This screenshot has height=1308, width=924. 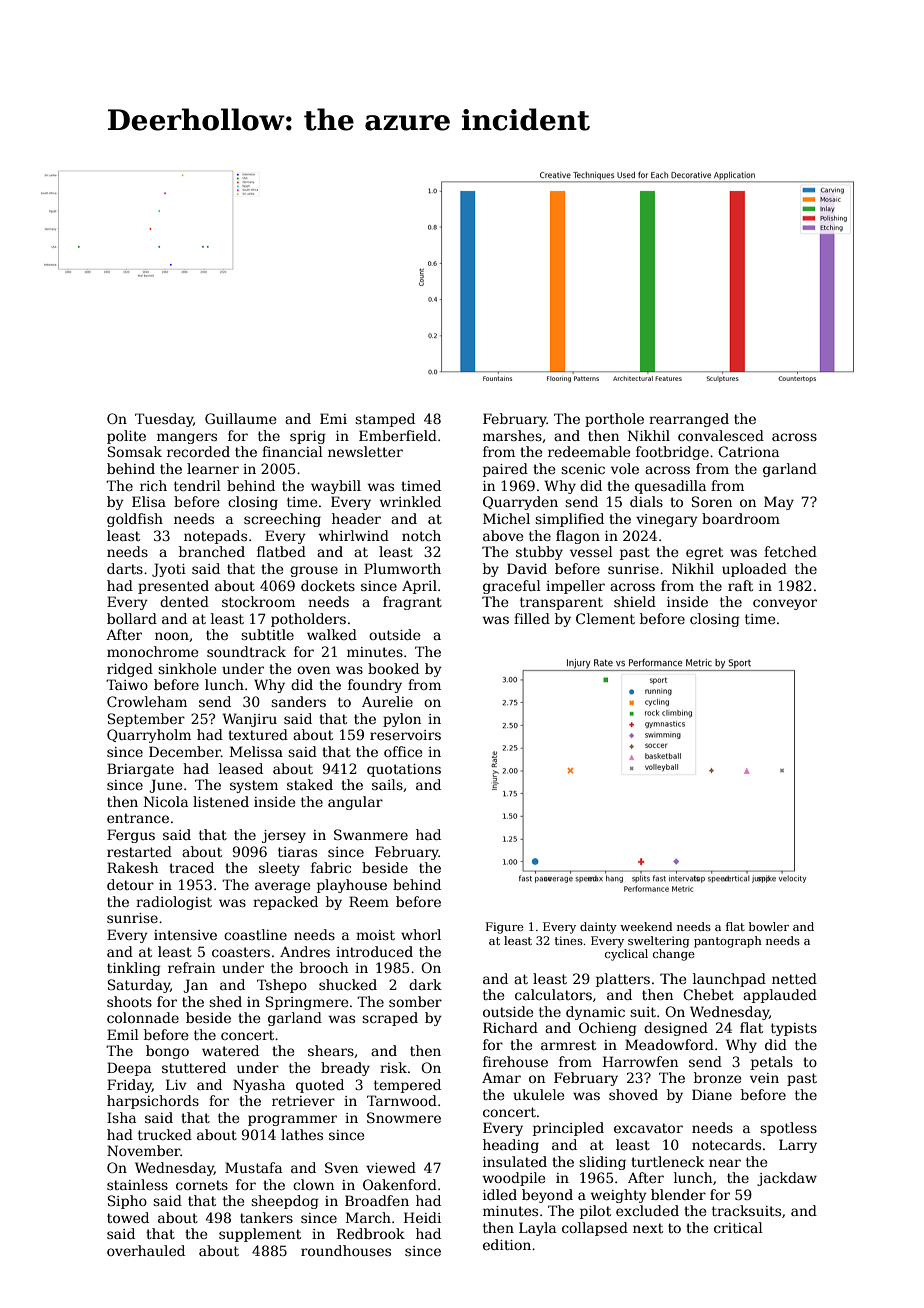 What do you see at coordinates (741, 518) in the screenshot?
I see `boardroom` at bounding box center [741, 518].
